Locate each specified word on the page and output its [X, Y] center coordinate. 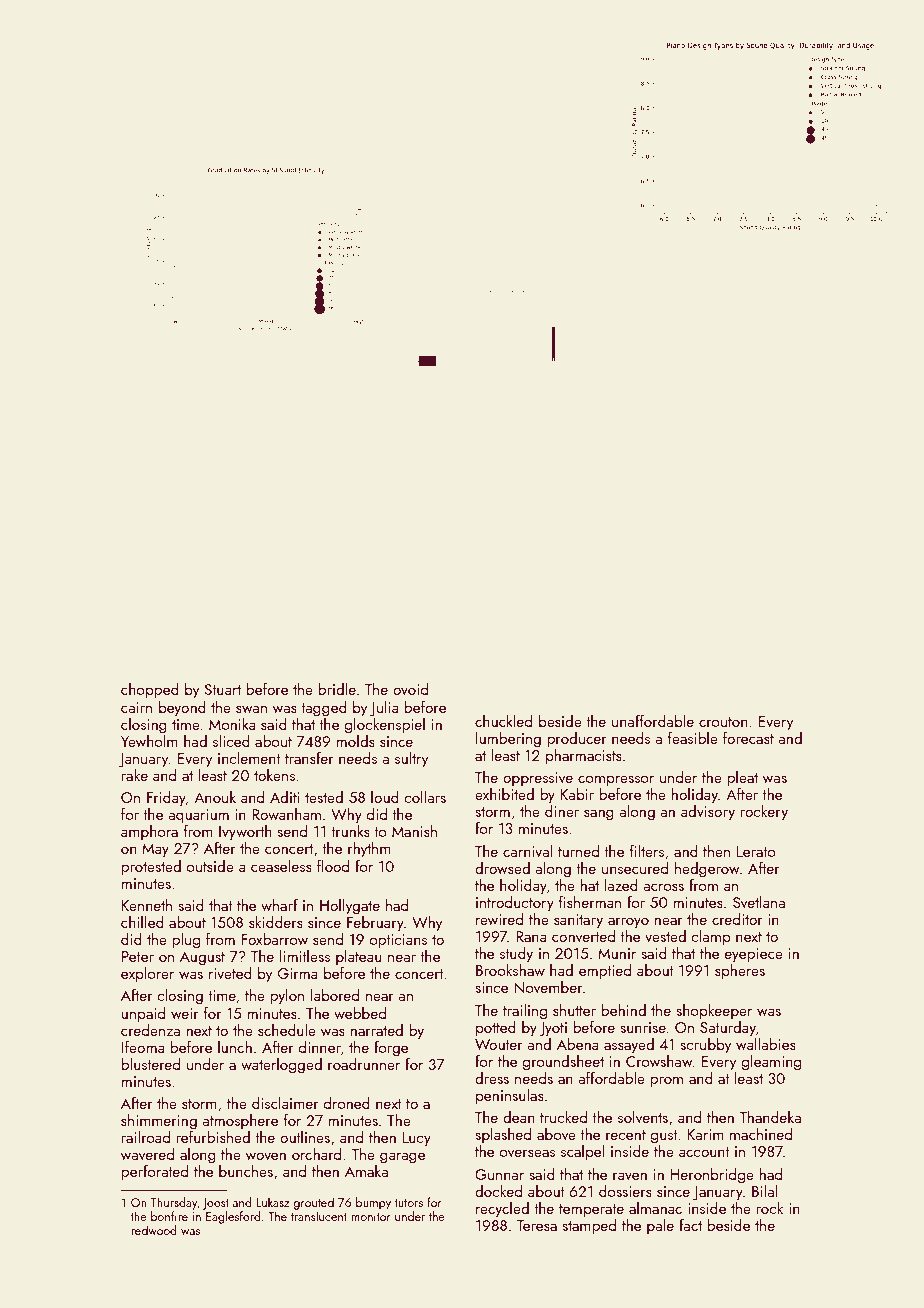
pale [660, 1226]
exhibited [504, 794]
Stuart [222, 689]
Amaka [366, 1171]
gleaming [771, 1063]
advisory [708, 813]
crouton [723, 722]
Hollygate [350, 907]
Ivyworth [245, 833]
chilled [142, 922]
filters [647, 851]
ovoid [410, 689]
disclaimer [285, 1103]
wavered [147, 1154]
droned [347, 1103]
